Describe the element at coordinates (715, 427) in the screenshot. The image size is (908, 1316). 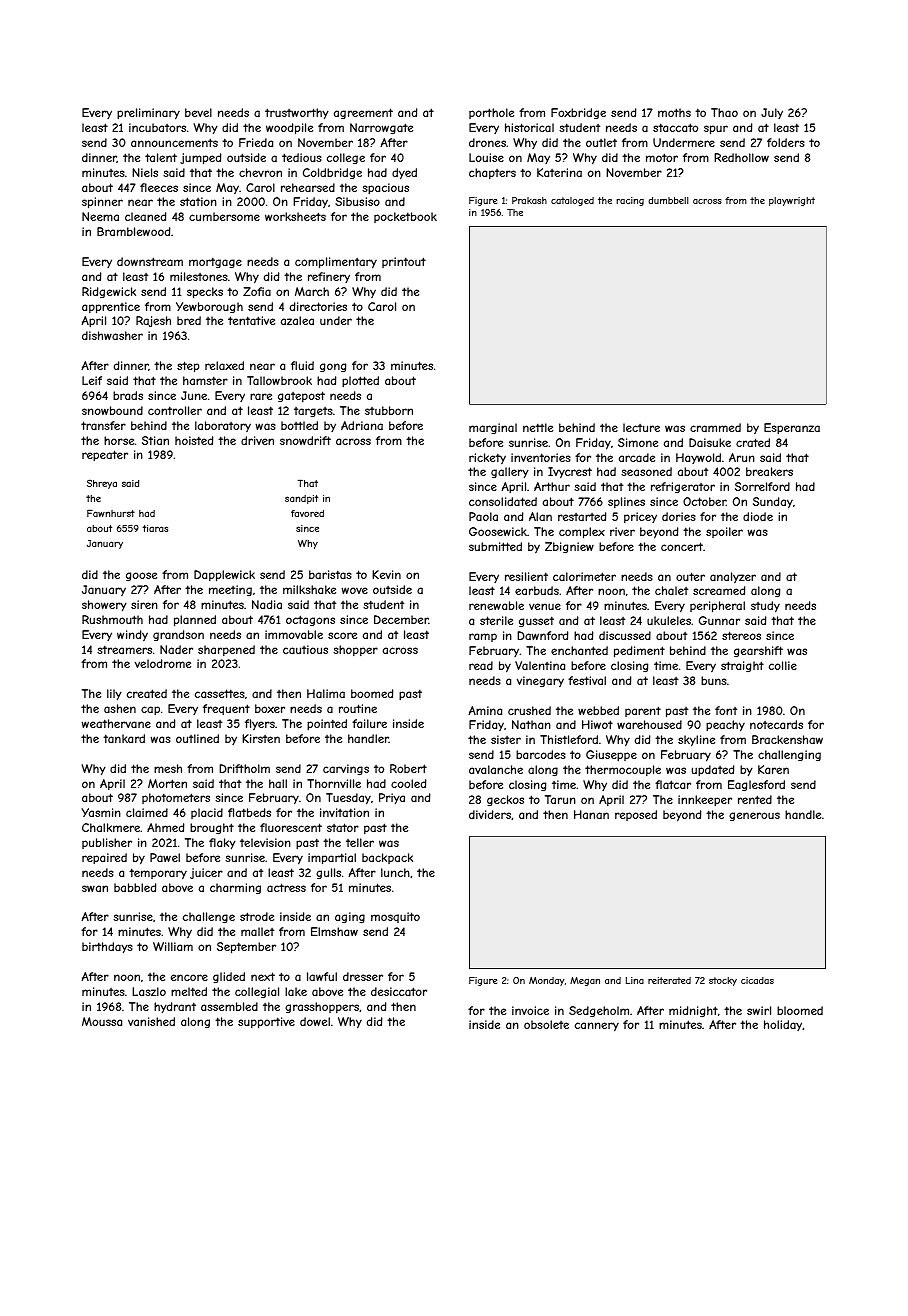
I see `crammed` at that location.
